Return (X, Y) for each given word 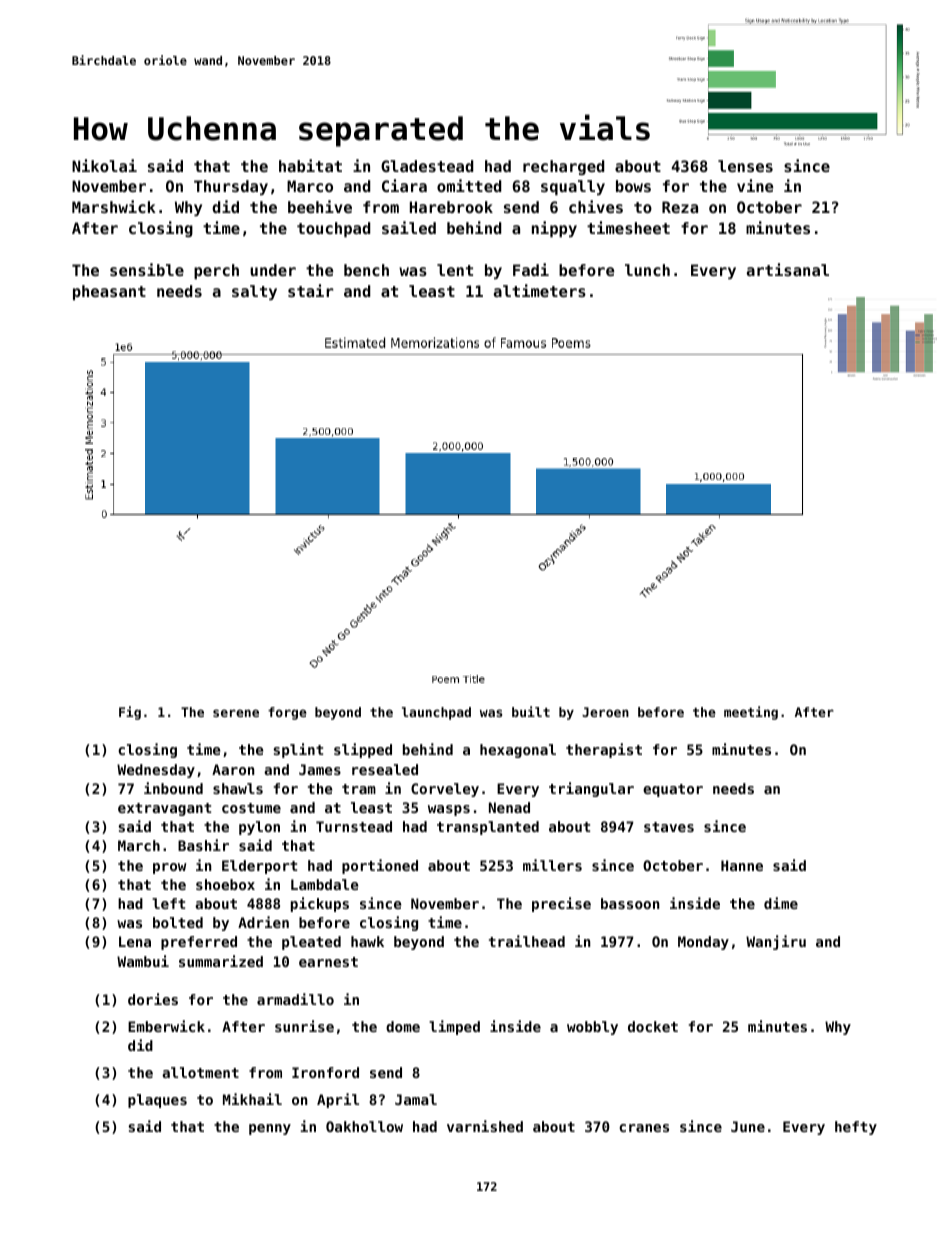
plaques (157, 1101)
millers (552, 865)
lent (455, 270)
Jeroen (605, 712)
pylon (259, 828)
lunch (647, 270)
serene (236, 713)
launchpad (436, 713)
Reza (680, 207)
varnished (485, 1126)
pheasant (109, 292)
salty (254, 292)
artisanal (788, 269)
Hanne (742, 865)
